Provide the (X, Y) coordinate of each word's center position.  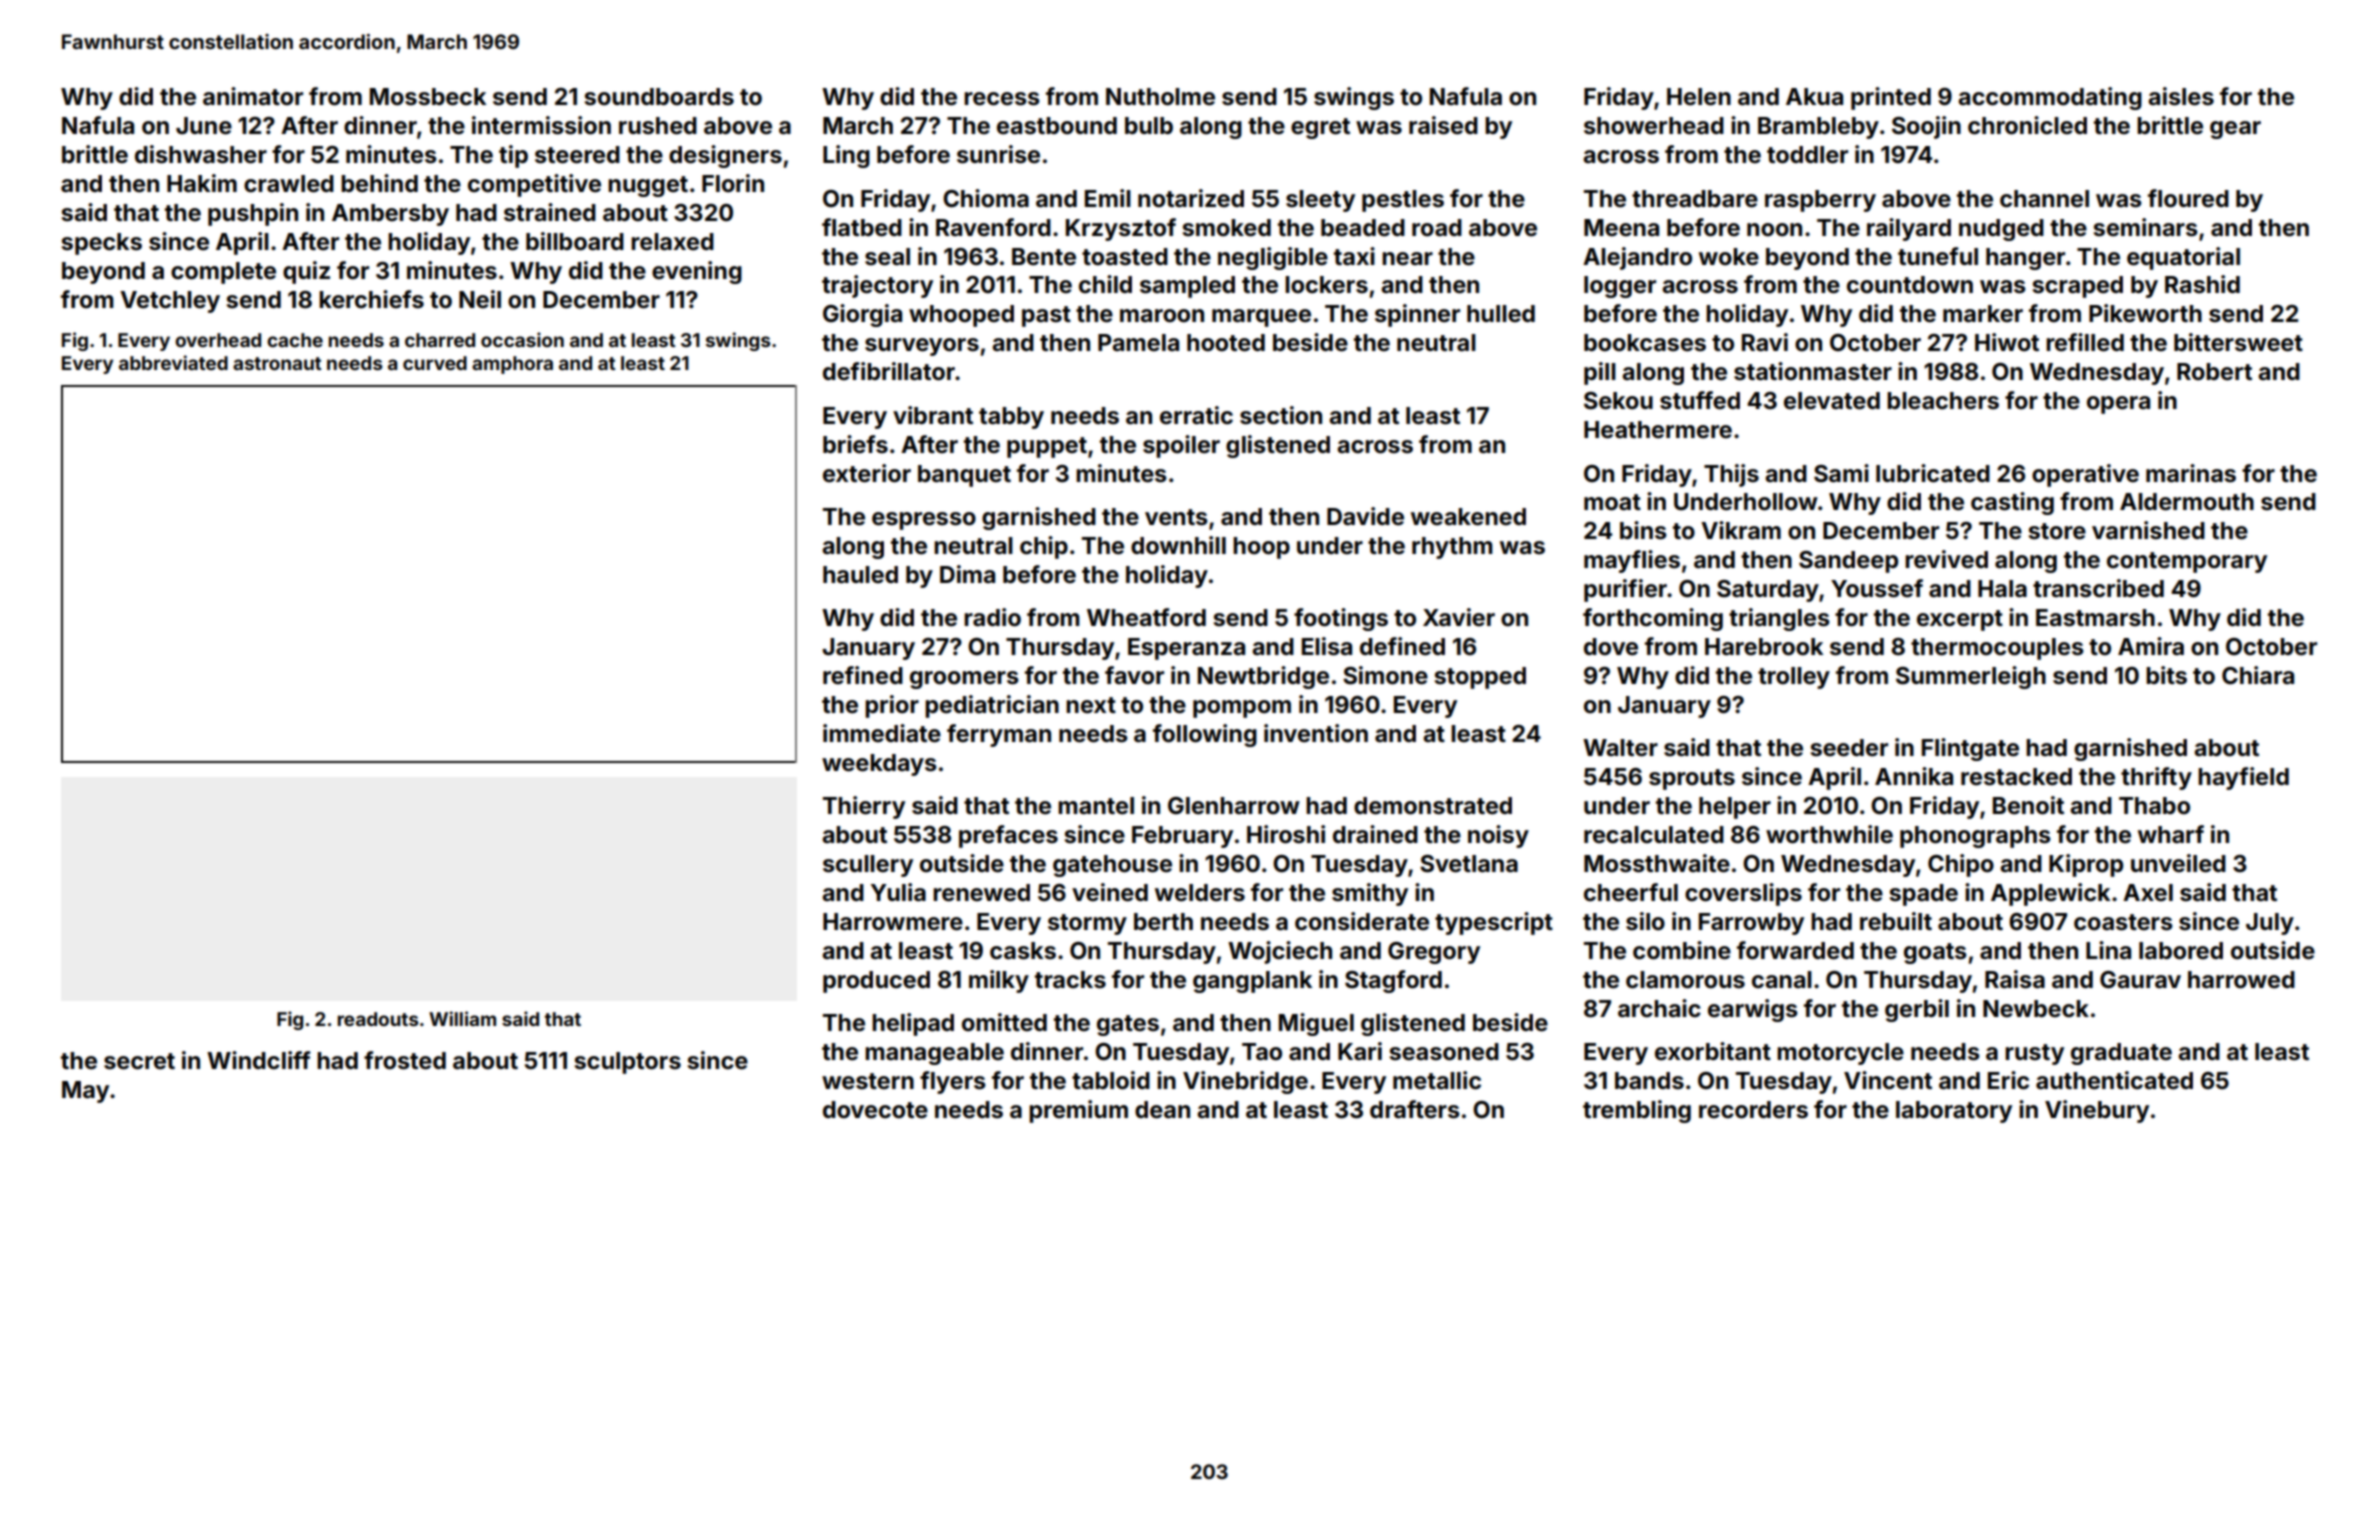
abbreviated (173, 362)
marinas (2191, 473)
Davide (1365, 516)
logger (1620, 287)
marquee (1261, 318)
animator (253, 96)
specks (102, 244)
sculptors (628, 1063)
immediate (882, 733)
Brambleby (1818, 128)
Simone (1385, 675)
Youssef (1877, 588)
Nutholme (1160, 97)
